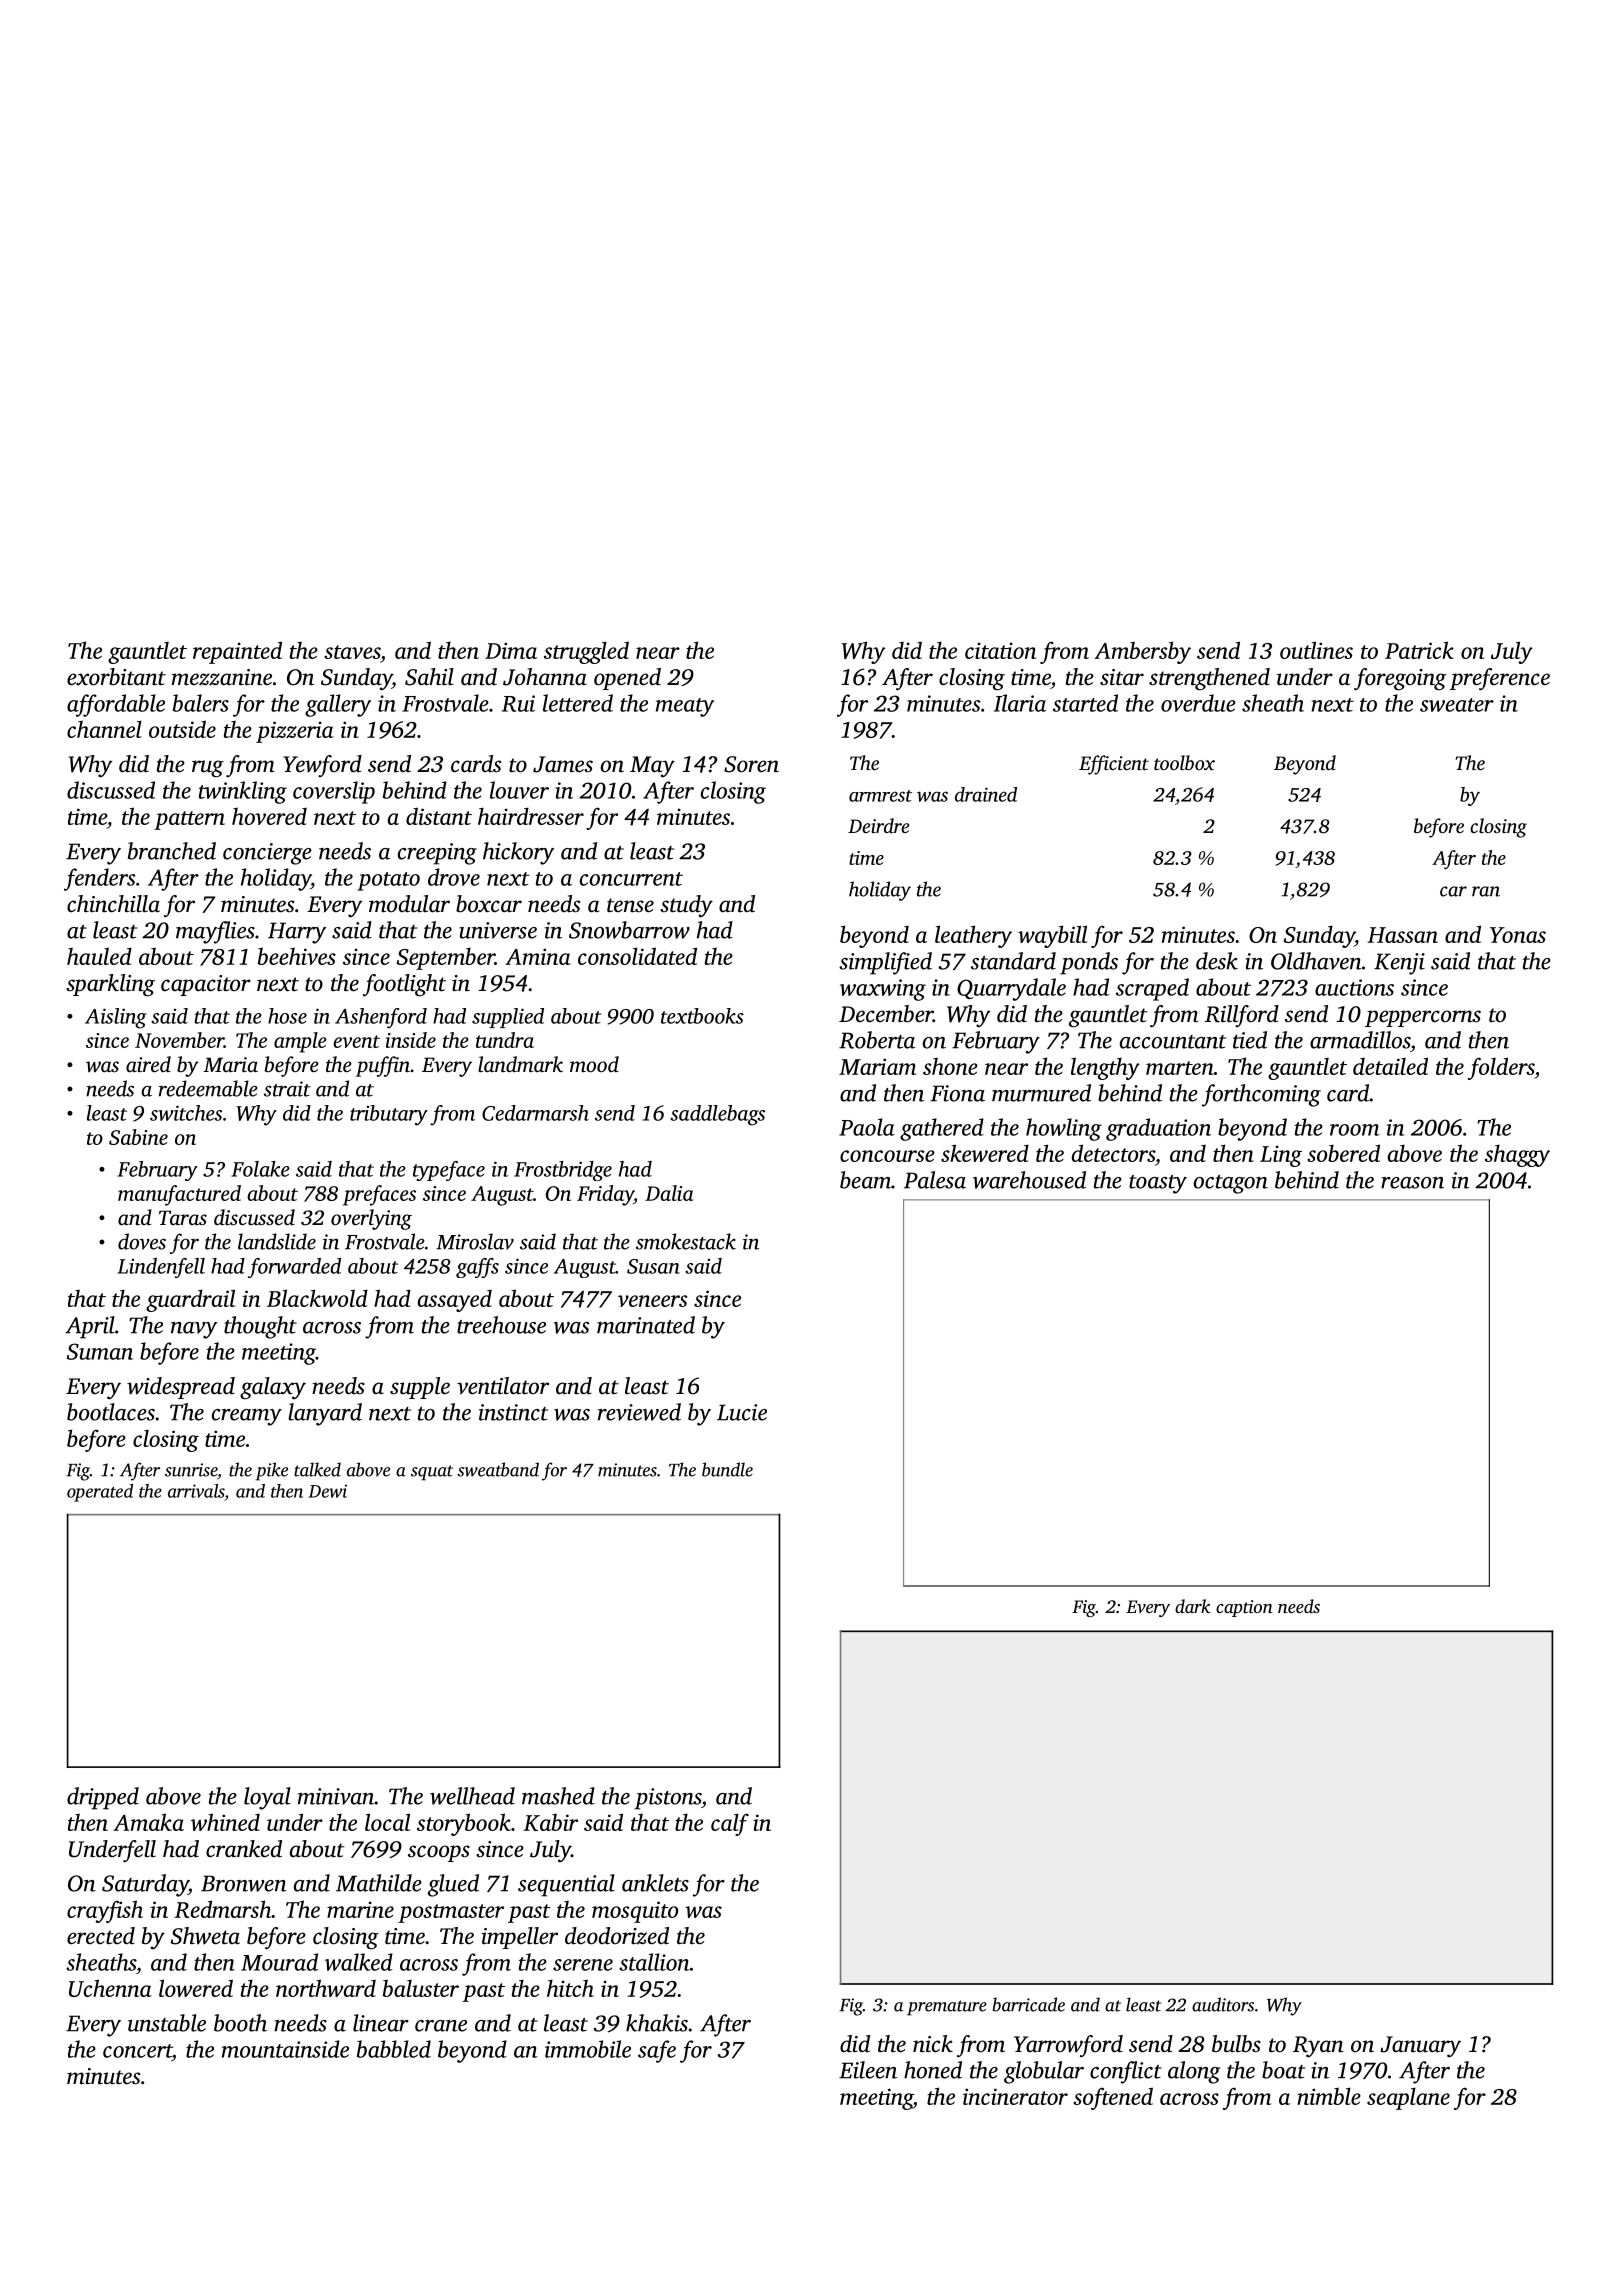 Image resolution: width=1620 pixels, height=2292 pixels. What do you see at coordinates (531, 816) in the document?
I see `hairdresser` at bounding box center [531, 816].
